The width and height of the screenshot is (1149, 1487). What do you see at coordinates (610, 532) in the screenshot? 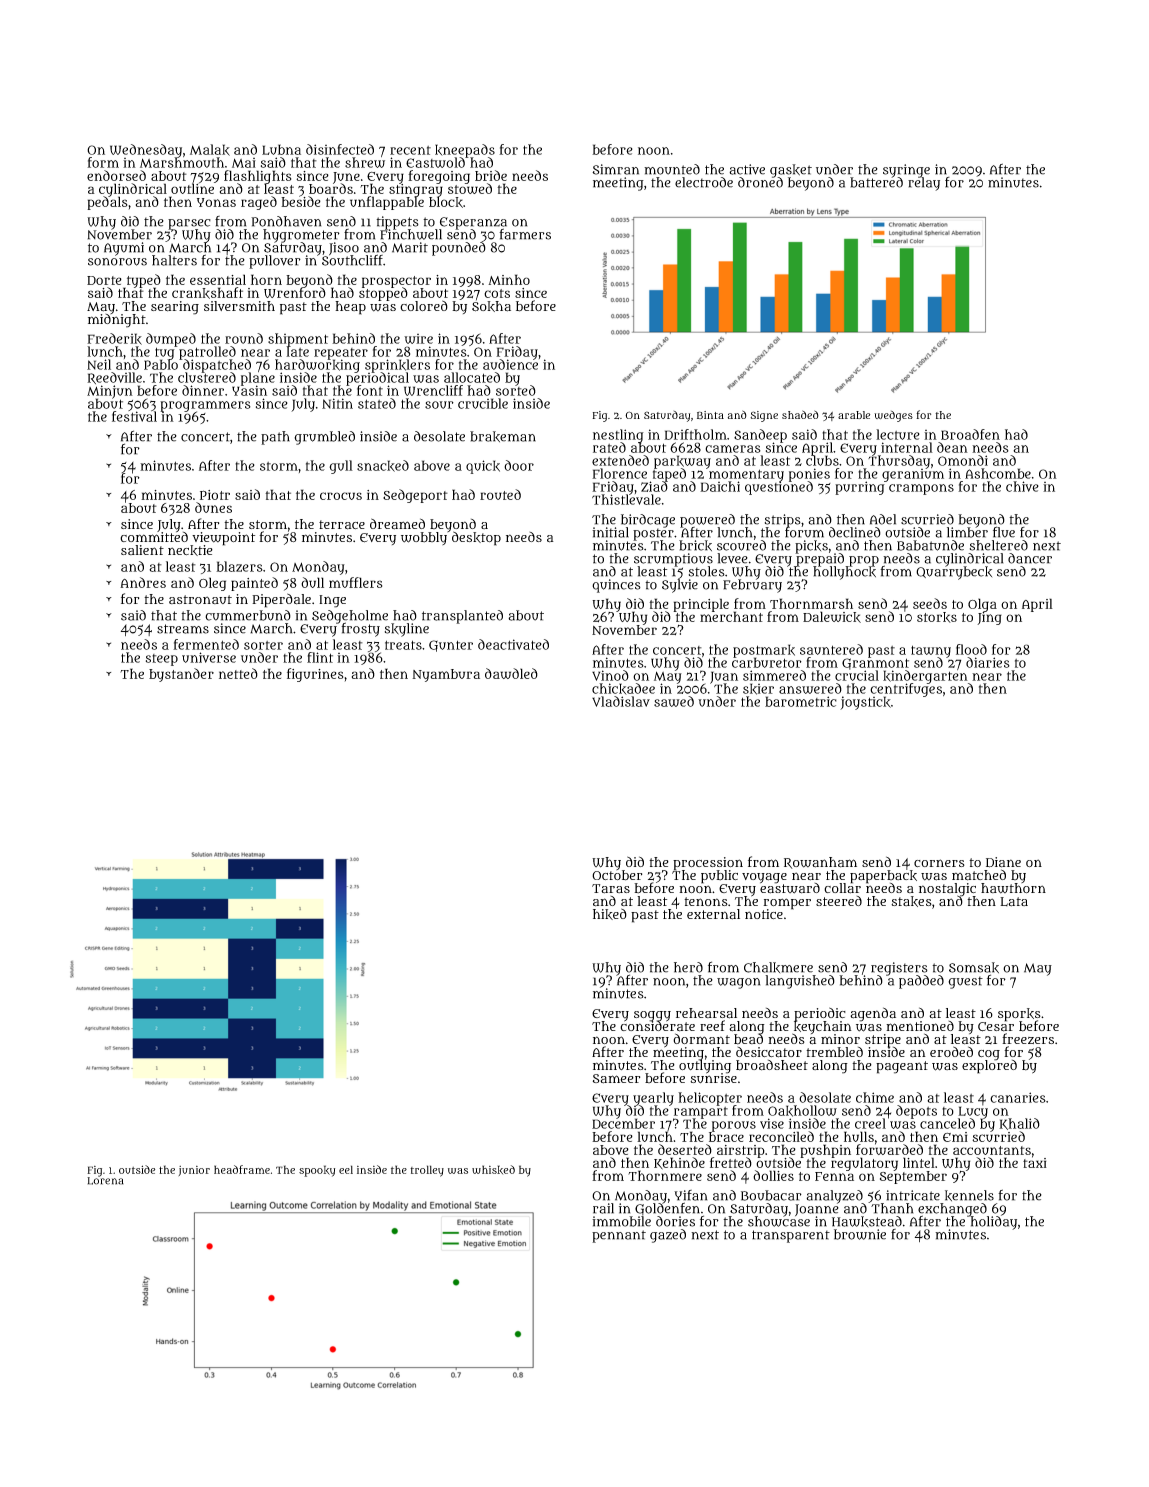
I see `initial` at bounding box center [610, 532].
